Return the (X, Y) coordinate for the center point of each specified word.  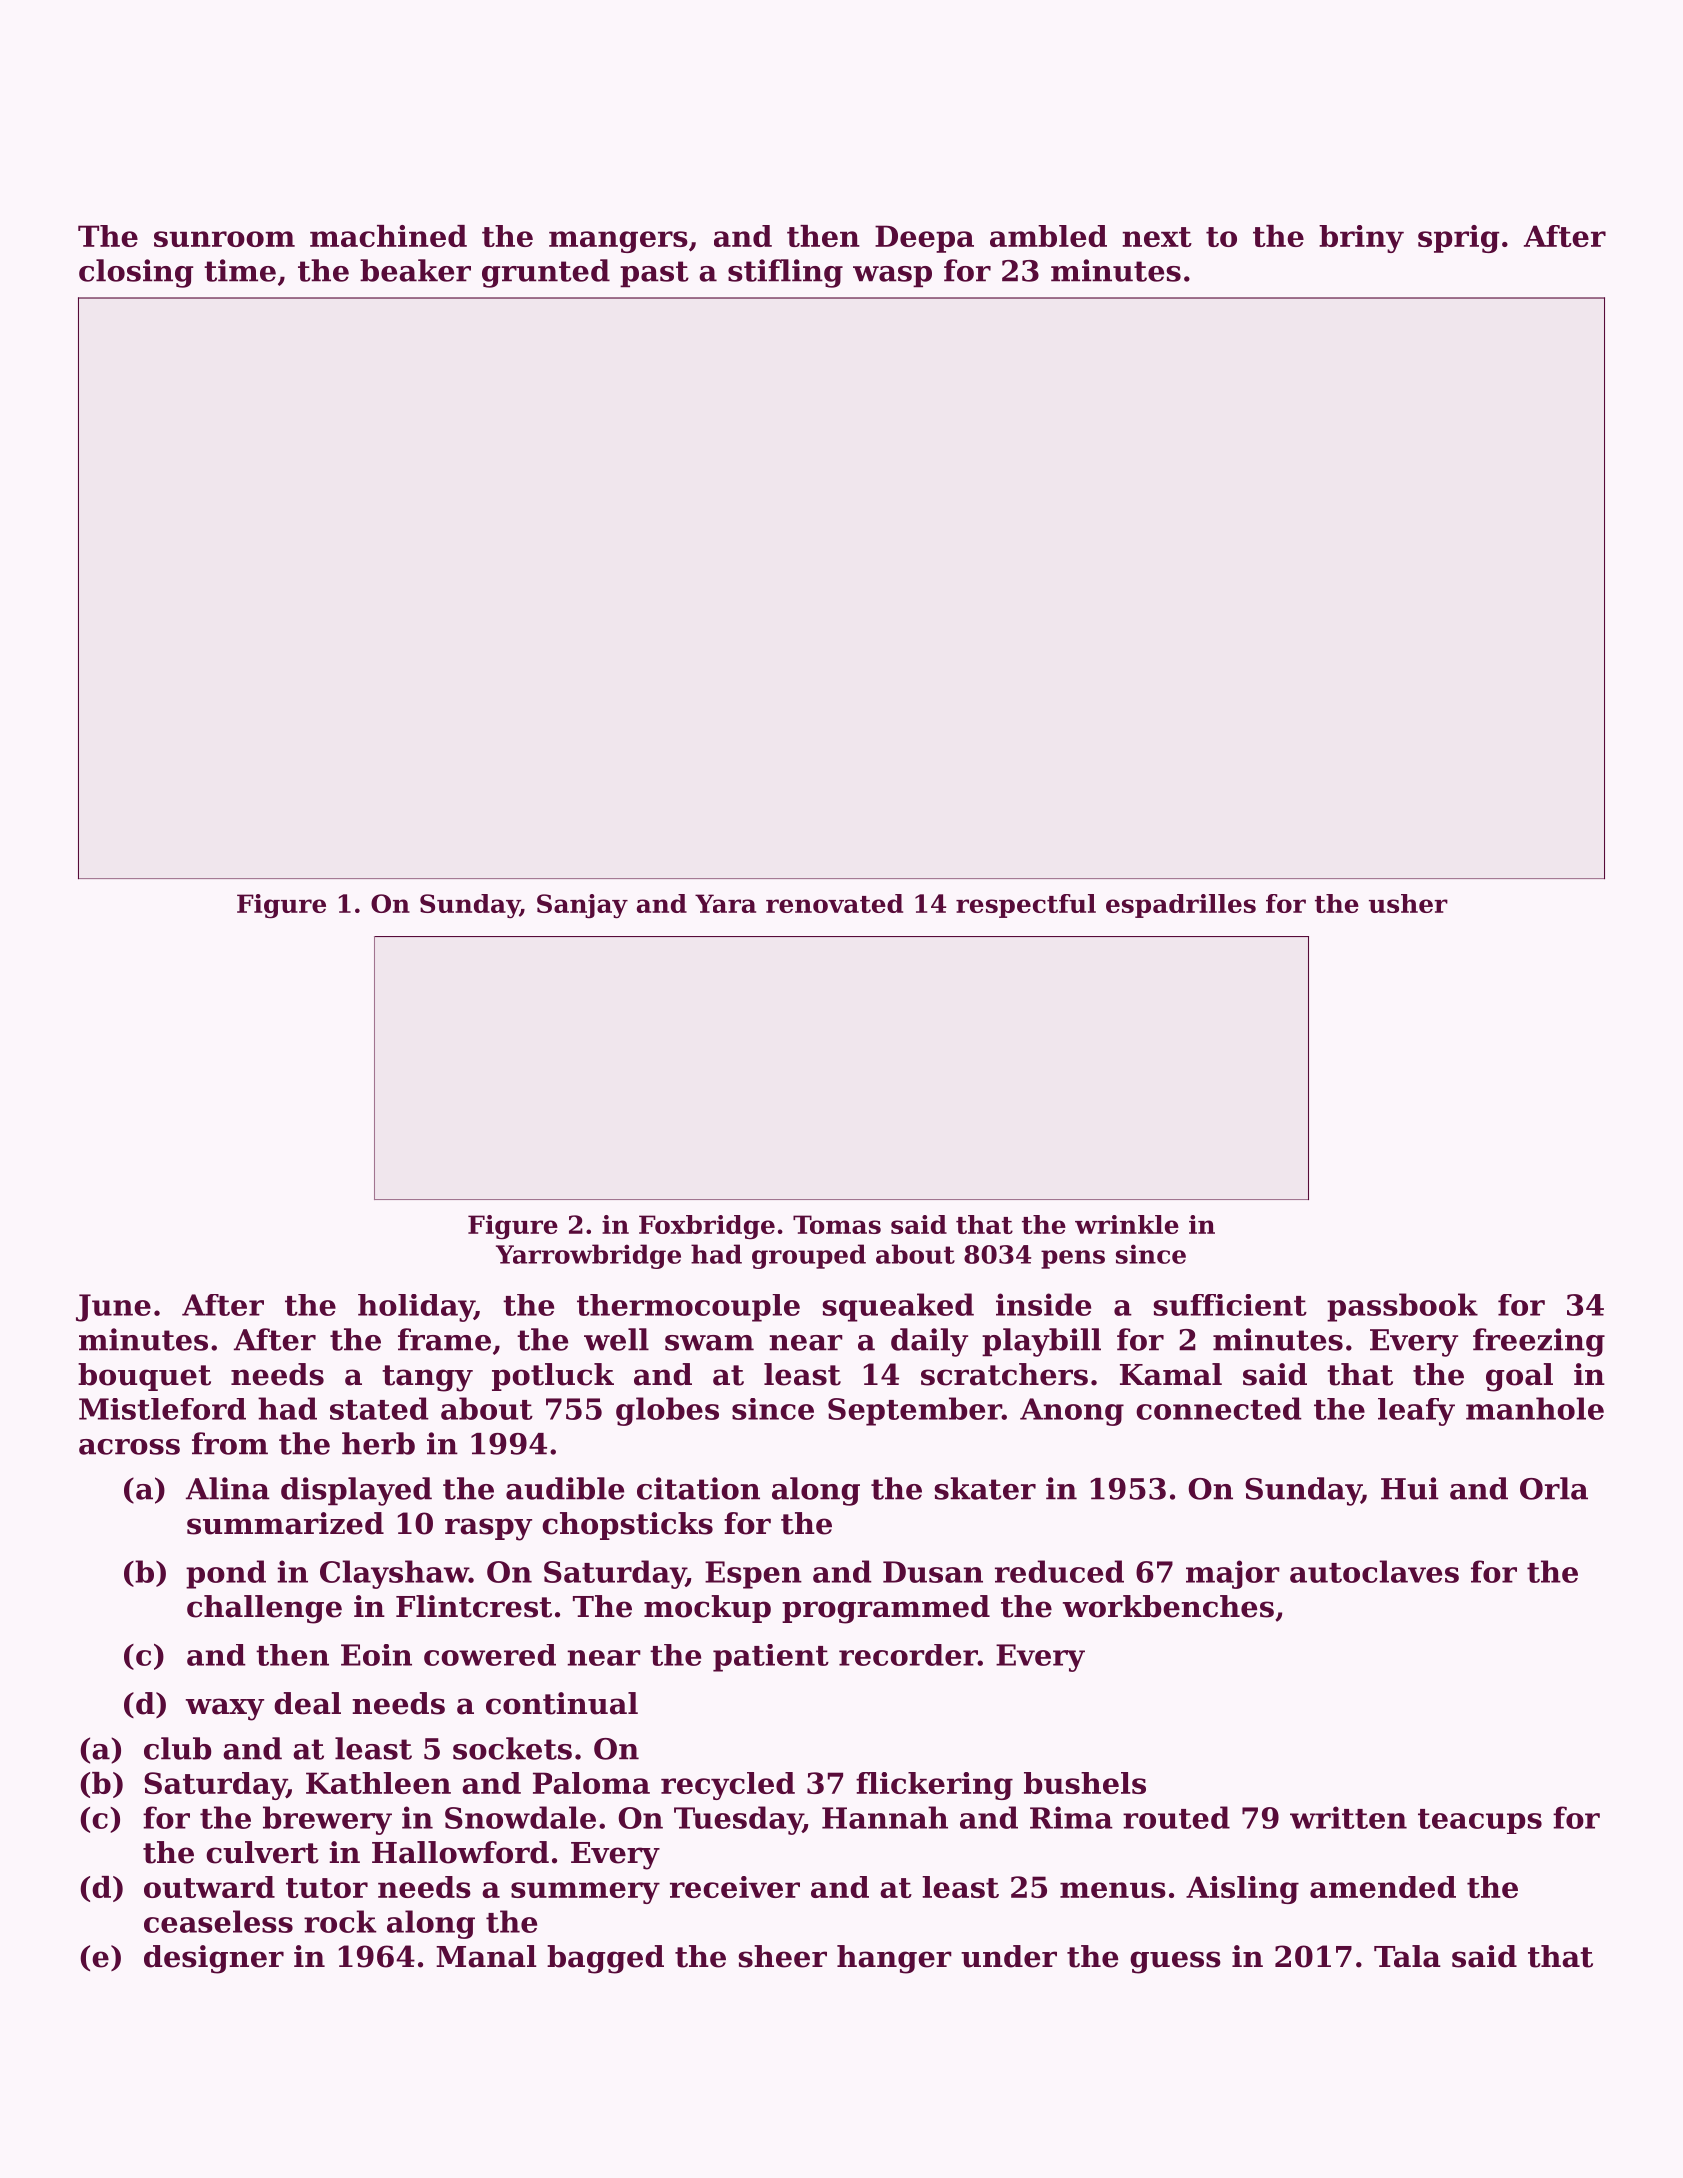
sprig (1459, 239)
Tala (1407, 1956)
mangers (618, 242)
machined (388, 236)
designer (214, 1959)
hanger (894, 1959)
